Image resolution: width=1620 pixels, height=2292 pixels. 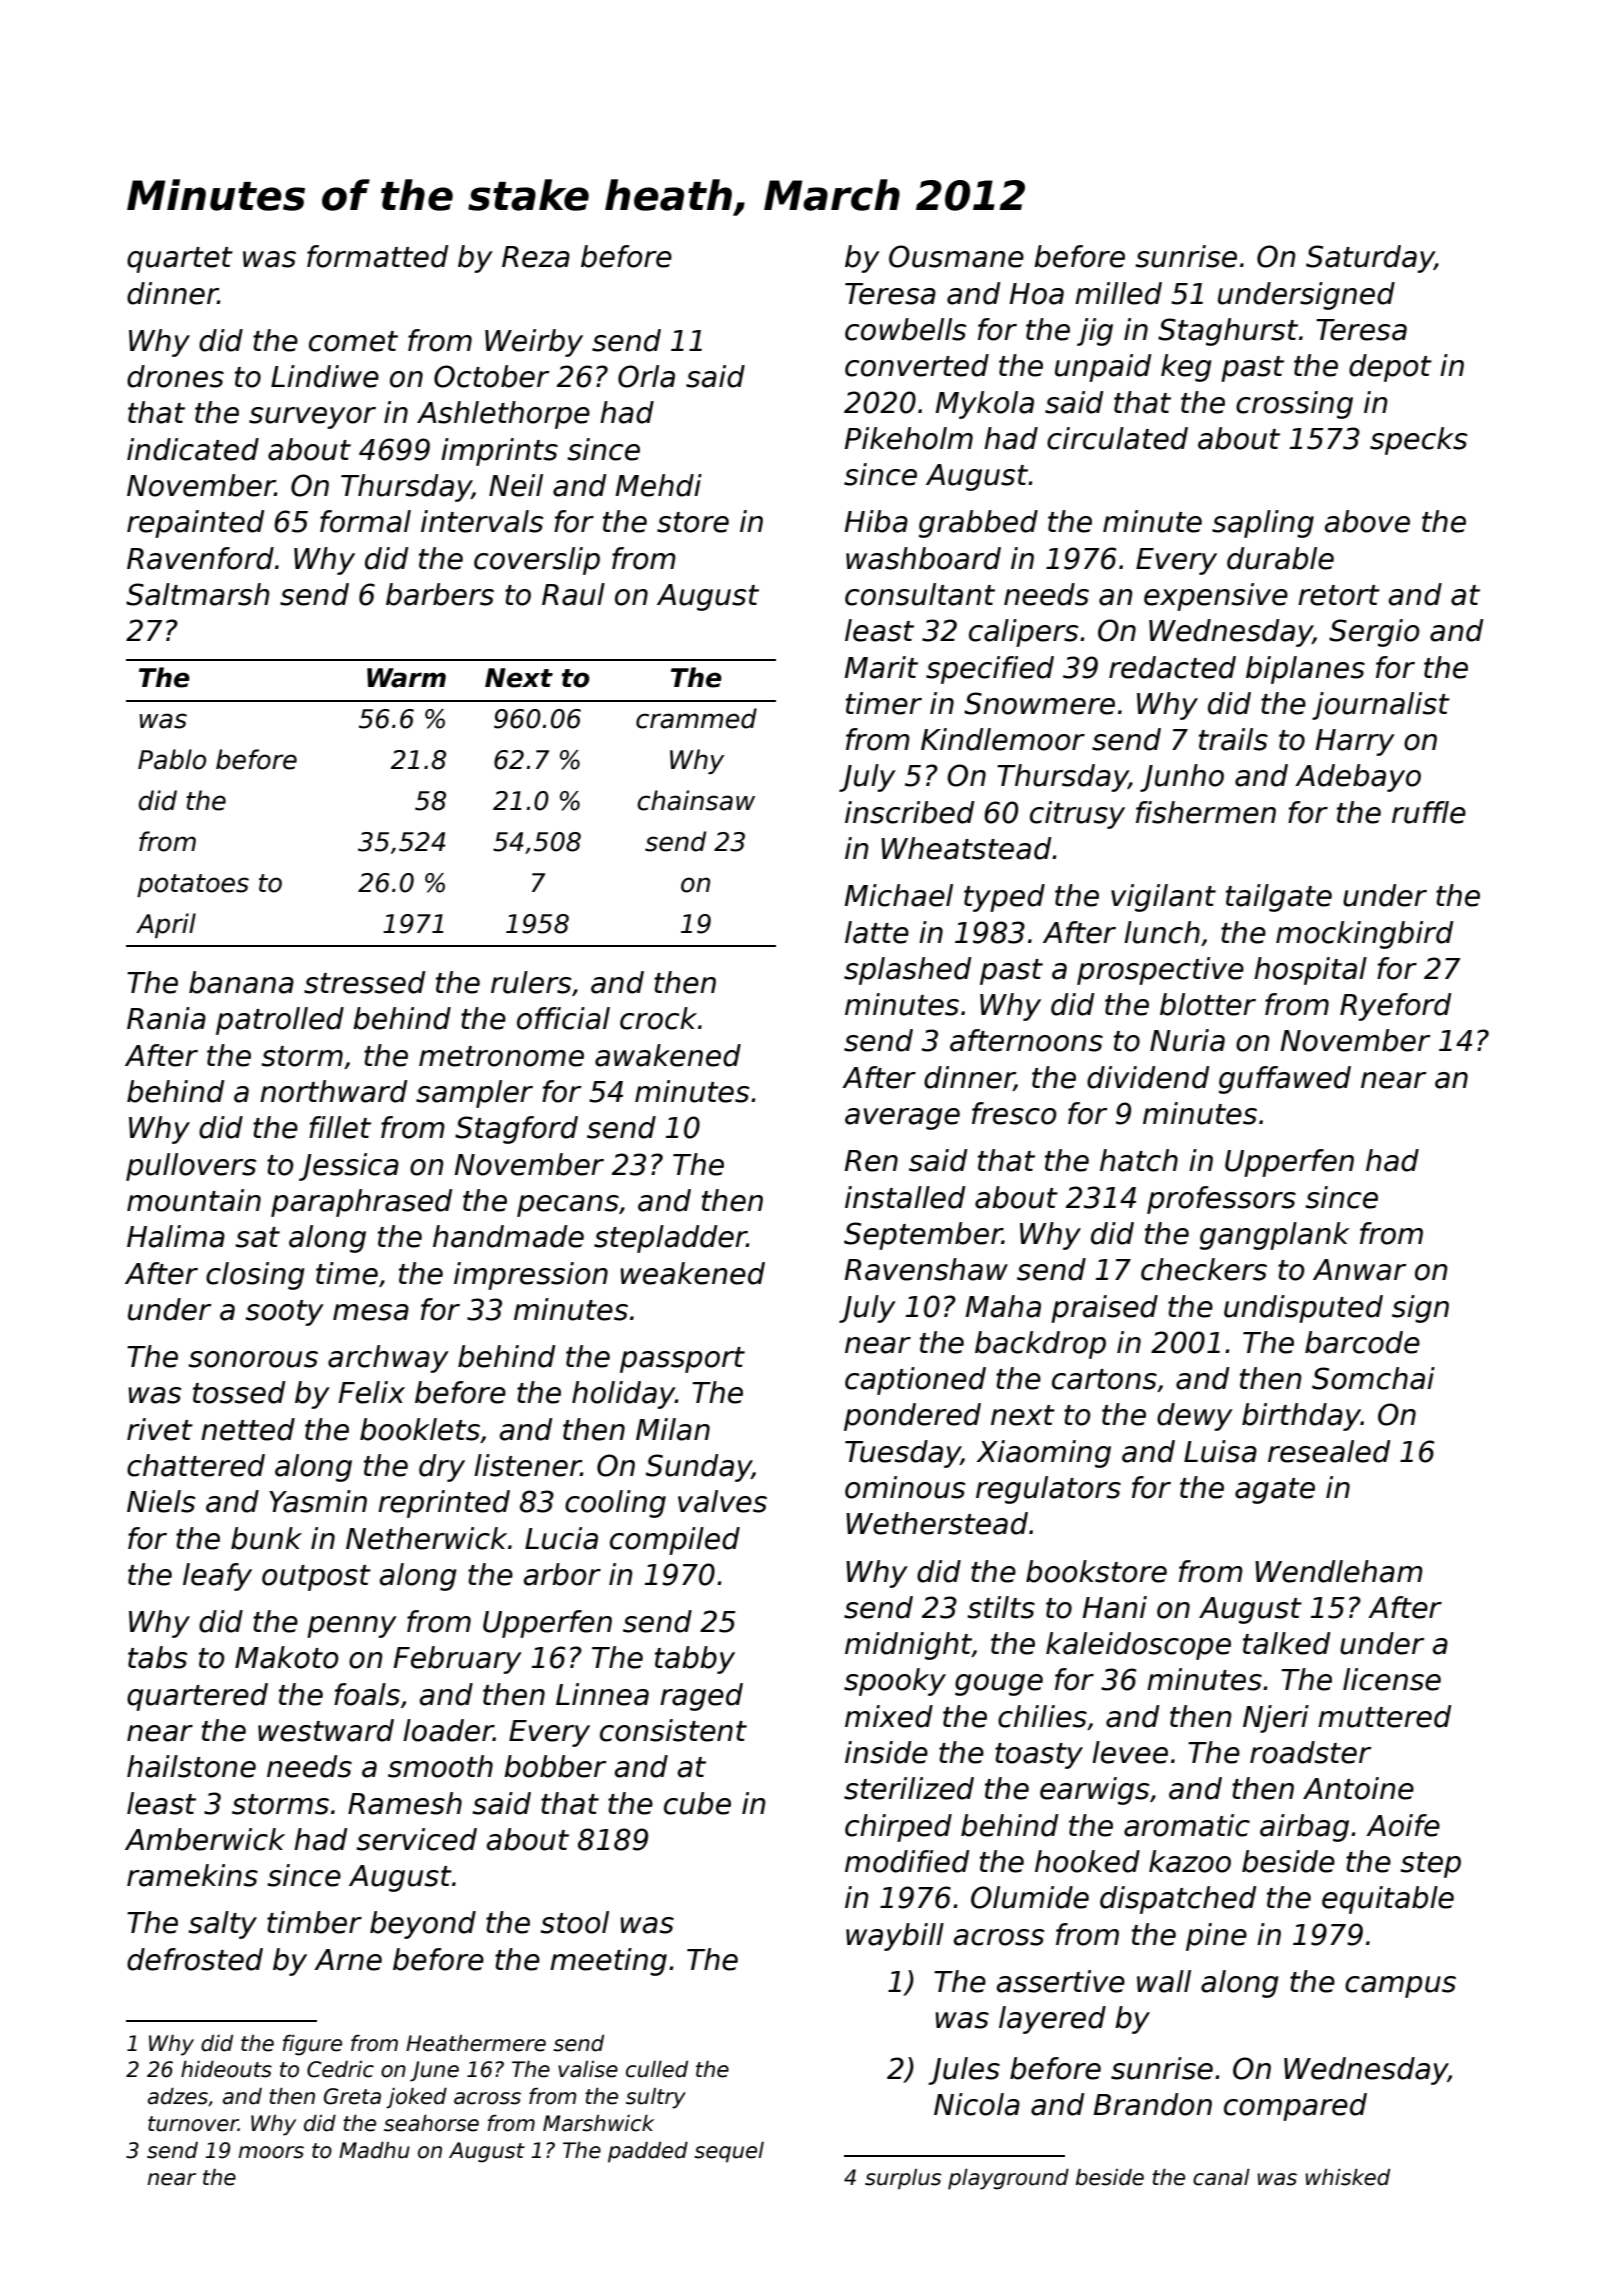 I want to click on Ousmane, so click(x=956, y=256).
